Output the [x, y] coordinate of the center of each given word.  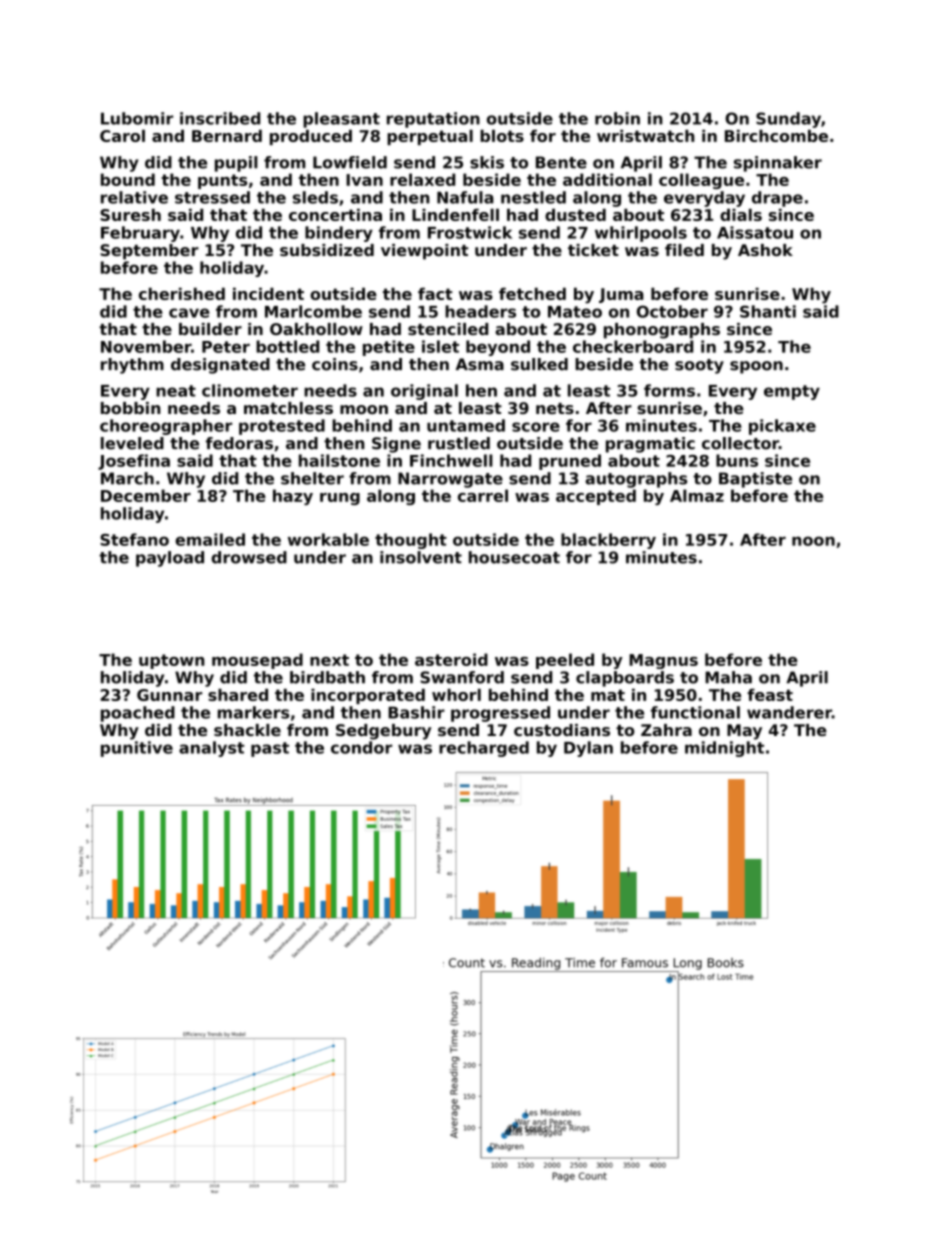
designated [220, 366]
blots [502, 135]
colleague [701, 181]
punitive [137, 749]
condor [361, 747]
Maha [728, 677]
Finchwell [451, 460]
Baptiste [755, 480]
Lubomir [137, 118]
